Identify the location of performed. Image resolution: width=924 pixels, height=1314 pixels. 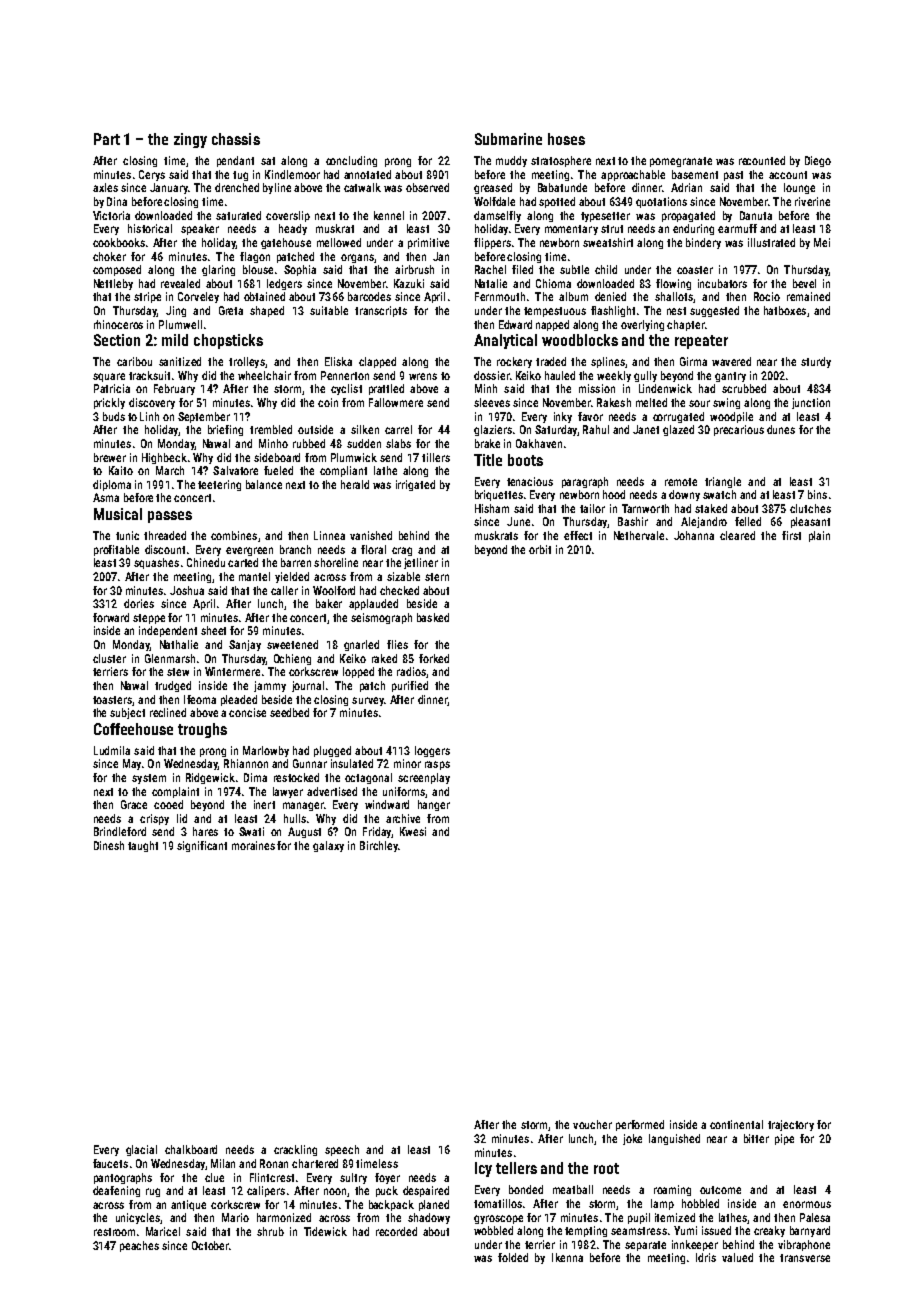
(640, 1125).
